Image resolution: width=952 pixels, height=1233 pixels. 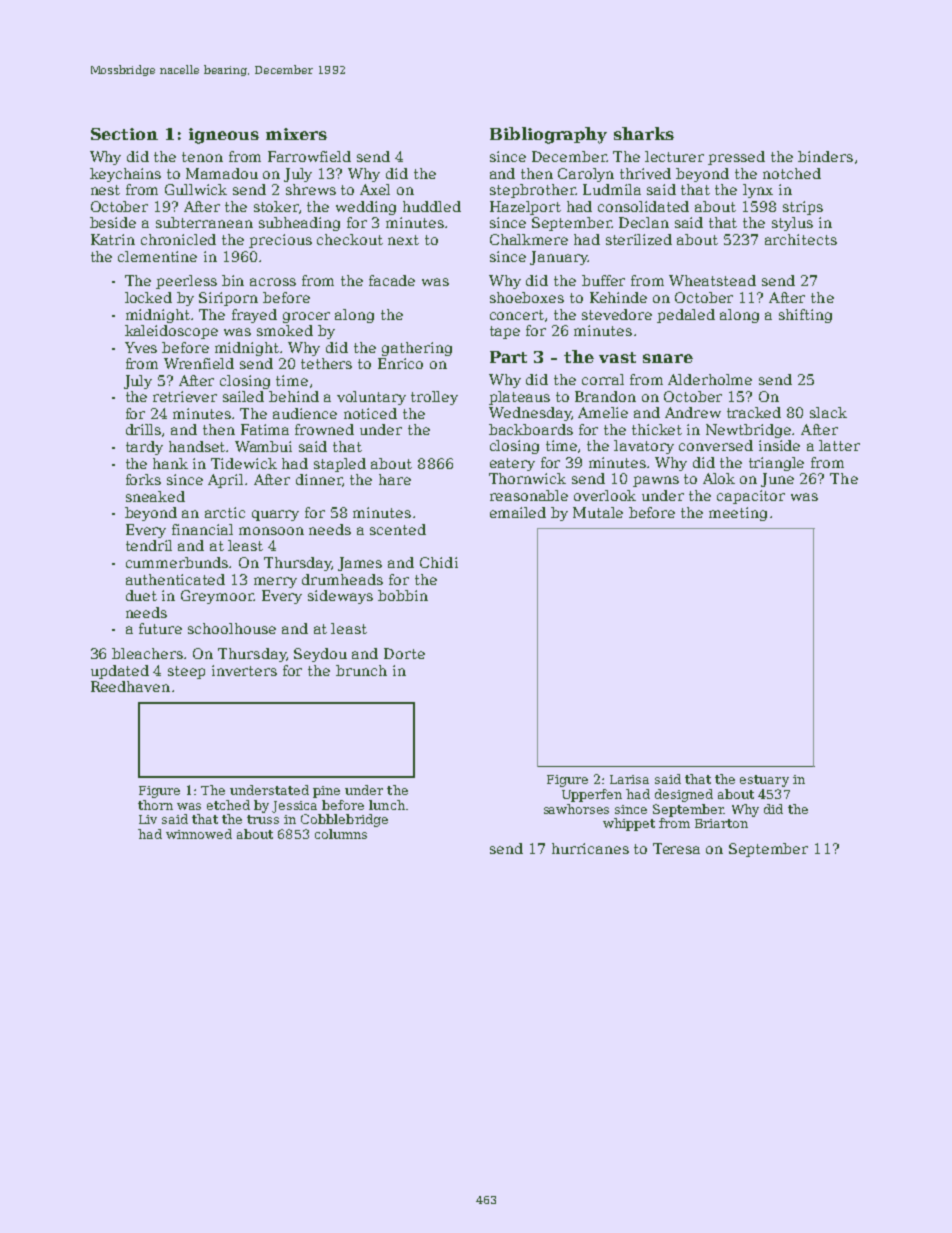 I want to click on keychains, so click(x=125, y=175).
